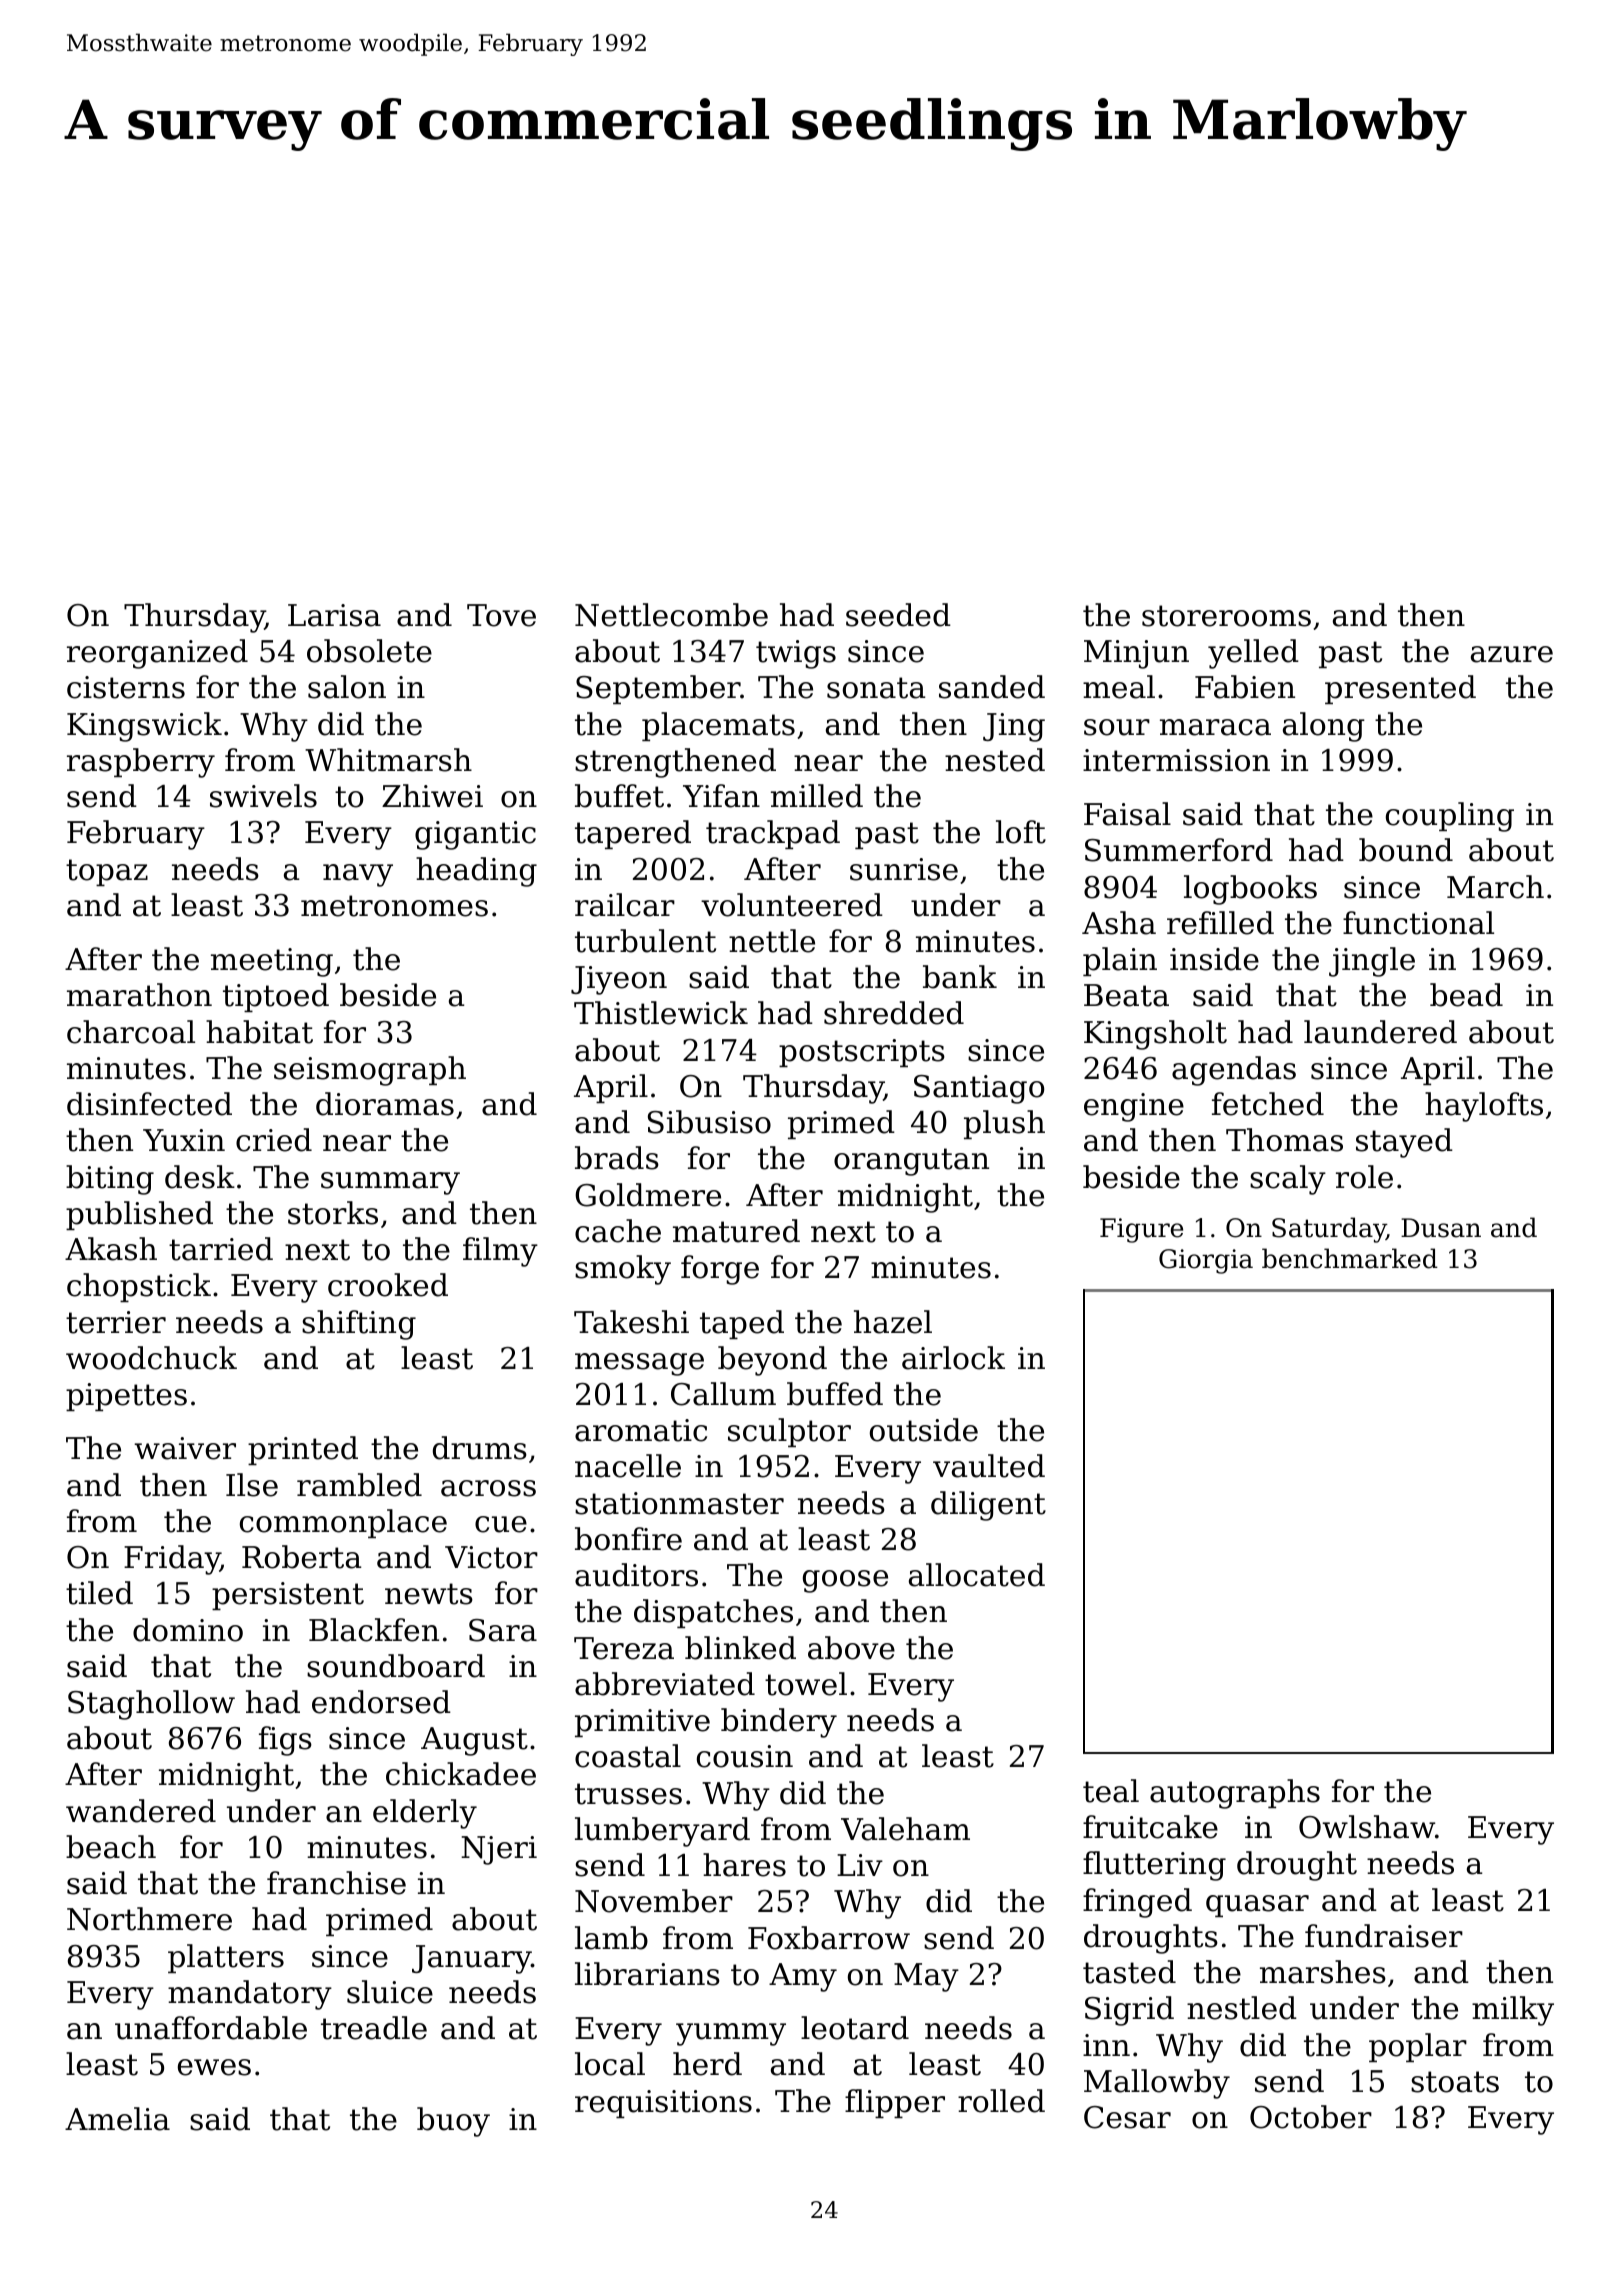  What do you see at coordinates (1350, 1258) in the screenshot?
I see `benchmarked` at bounding box center [1350, 1258].
